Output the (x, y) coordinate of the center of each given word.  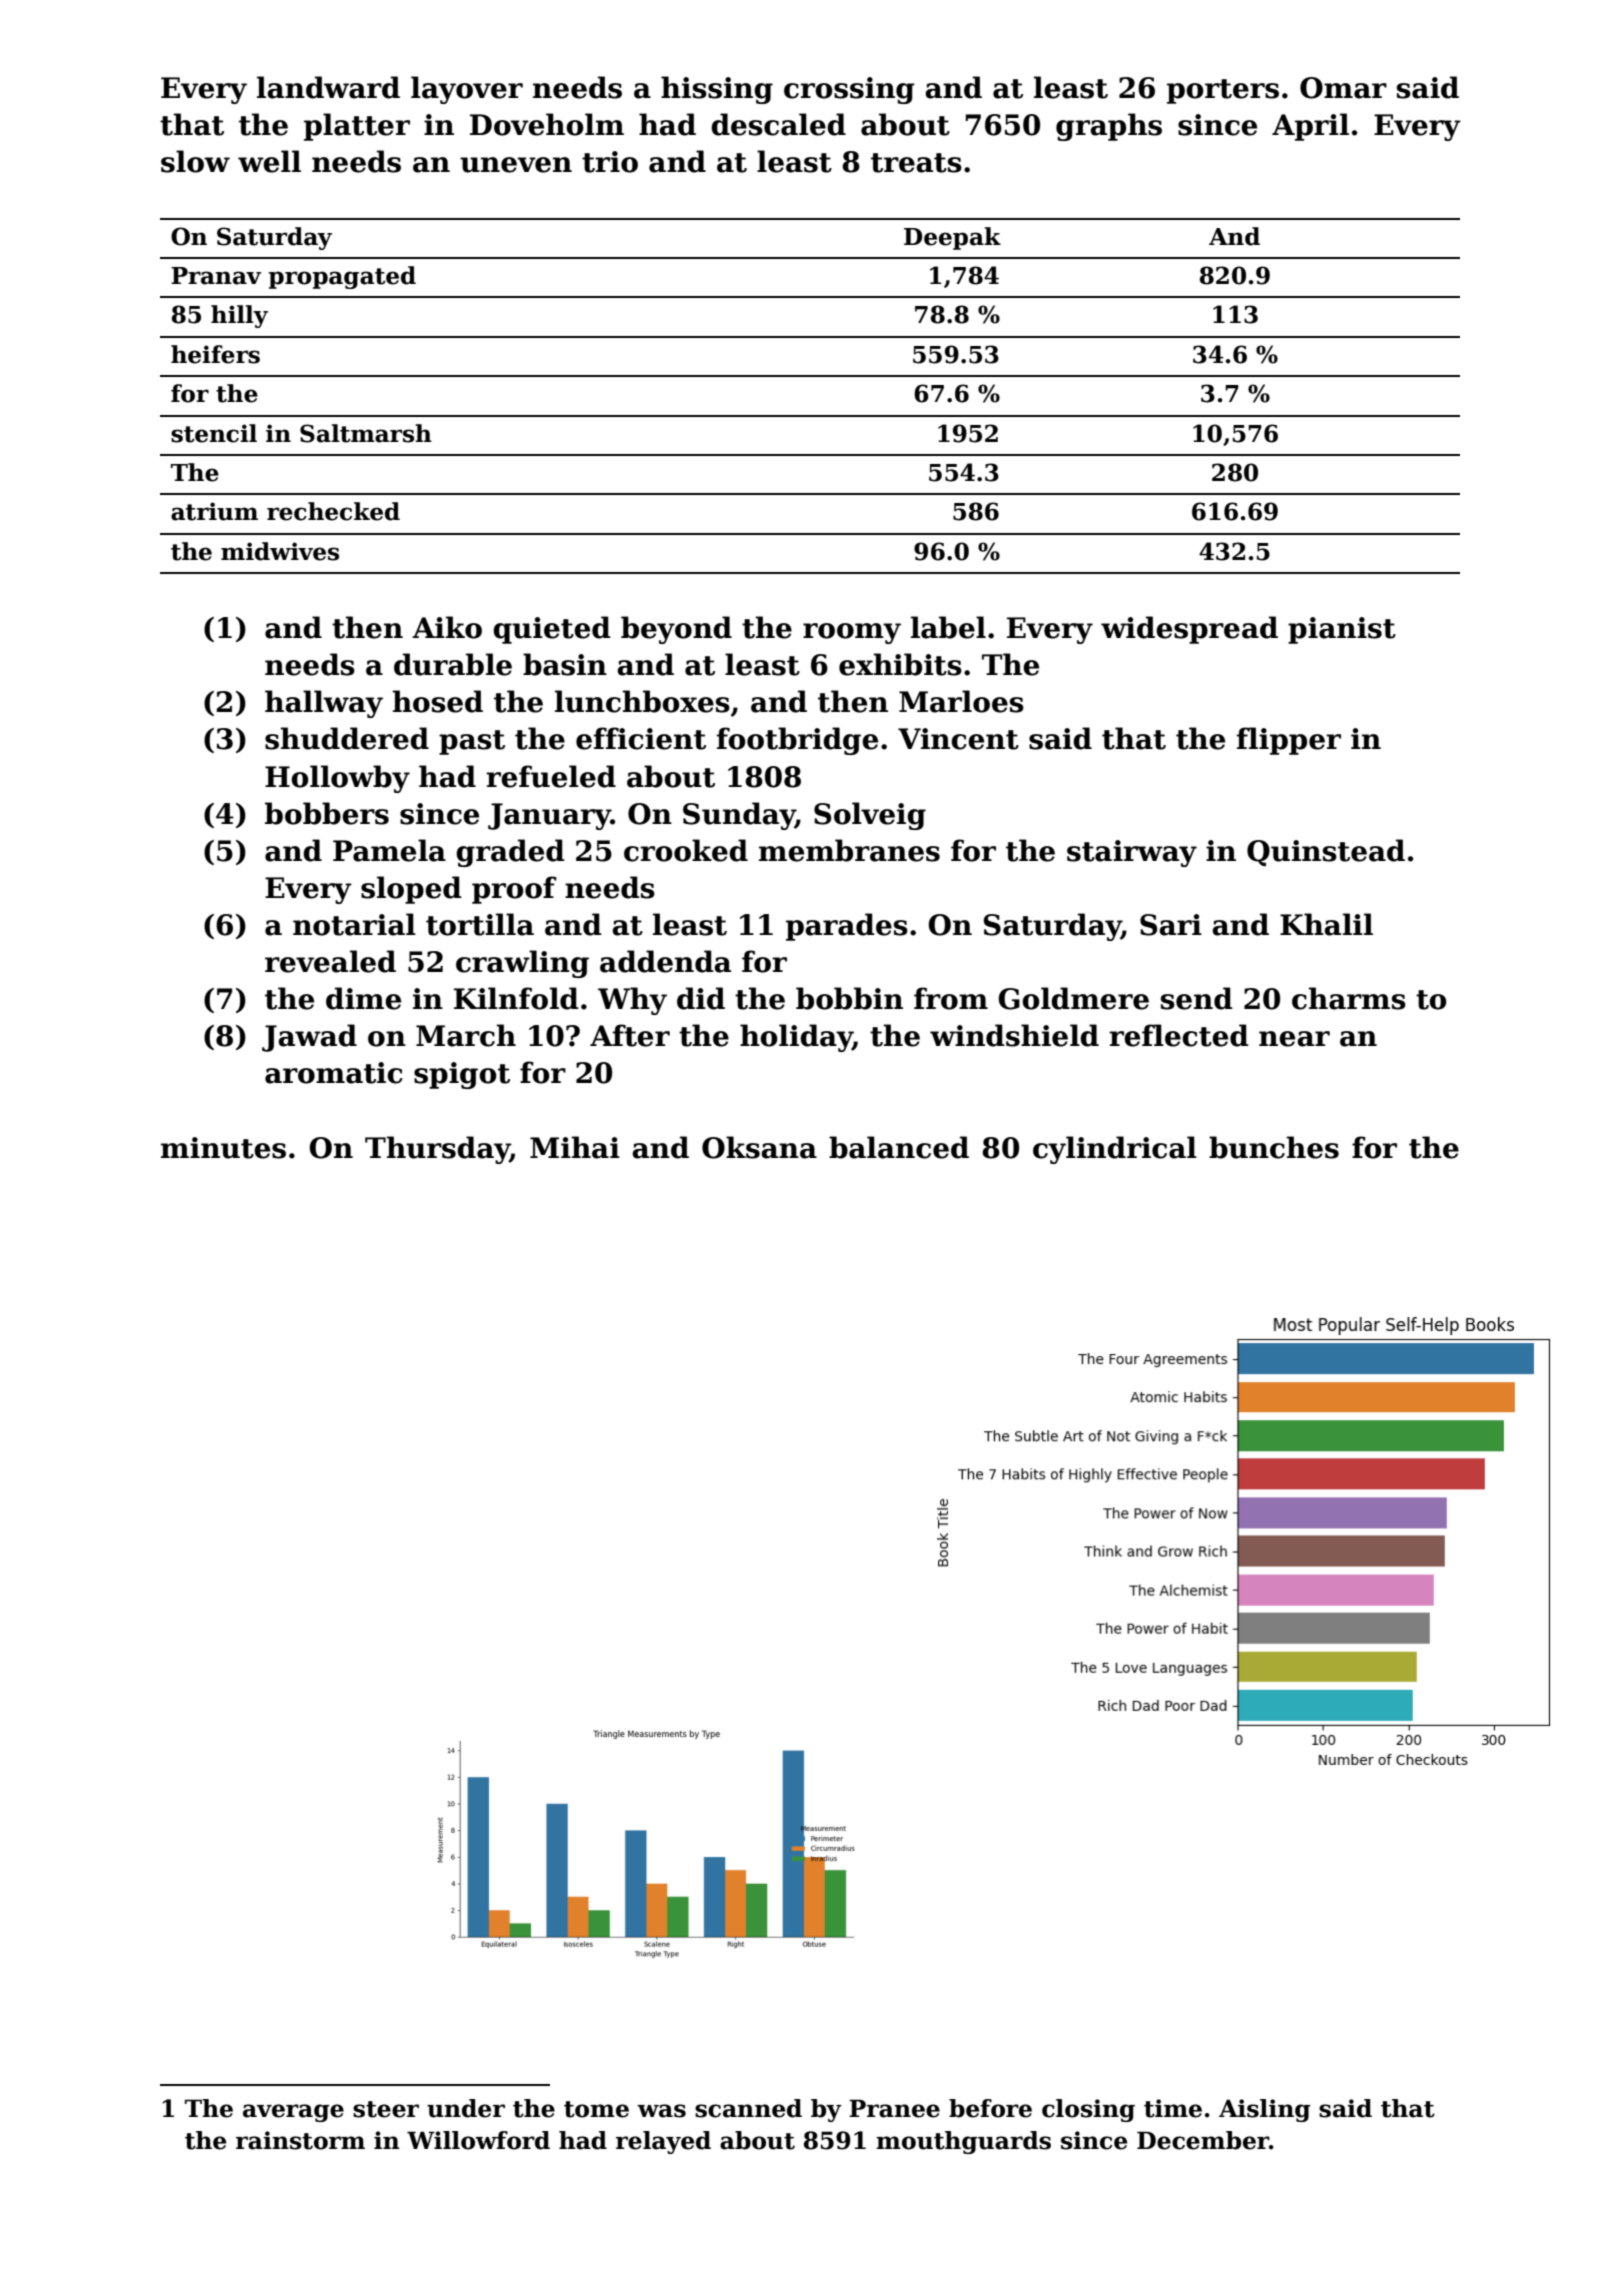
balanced (899, 1147)
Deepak (952, 238)
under (466, 2108)
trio (610, 162)
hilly (239, 316)
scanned (748, 2108)
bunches (1274, 1147)
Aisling (1265, 2110)
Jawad (309, 1038)
